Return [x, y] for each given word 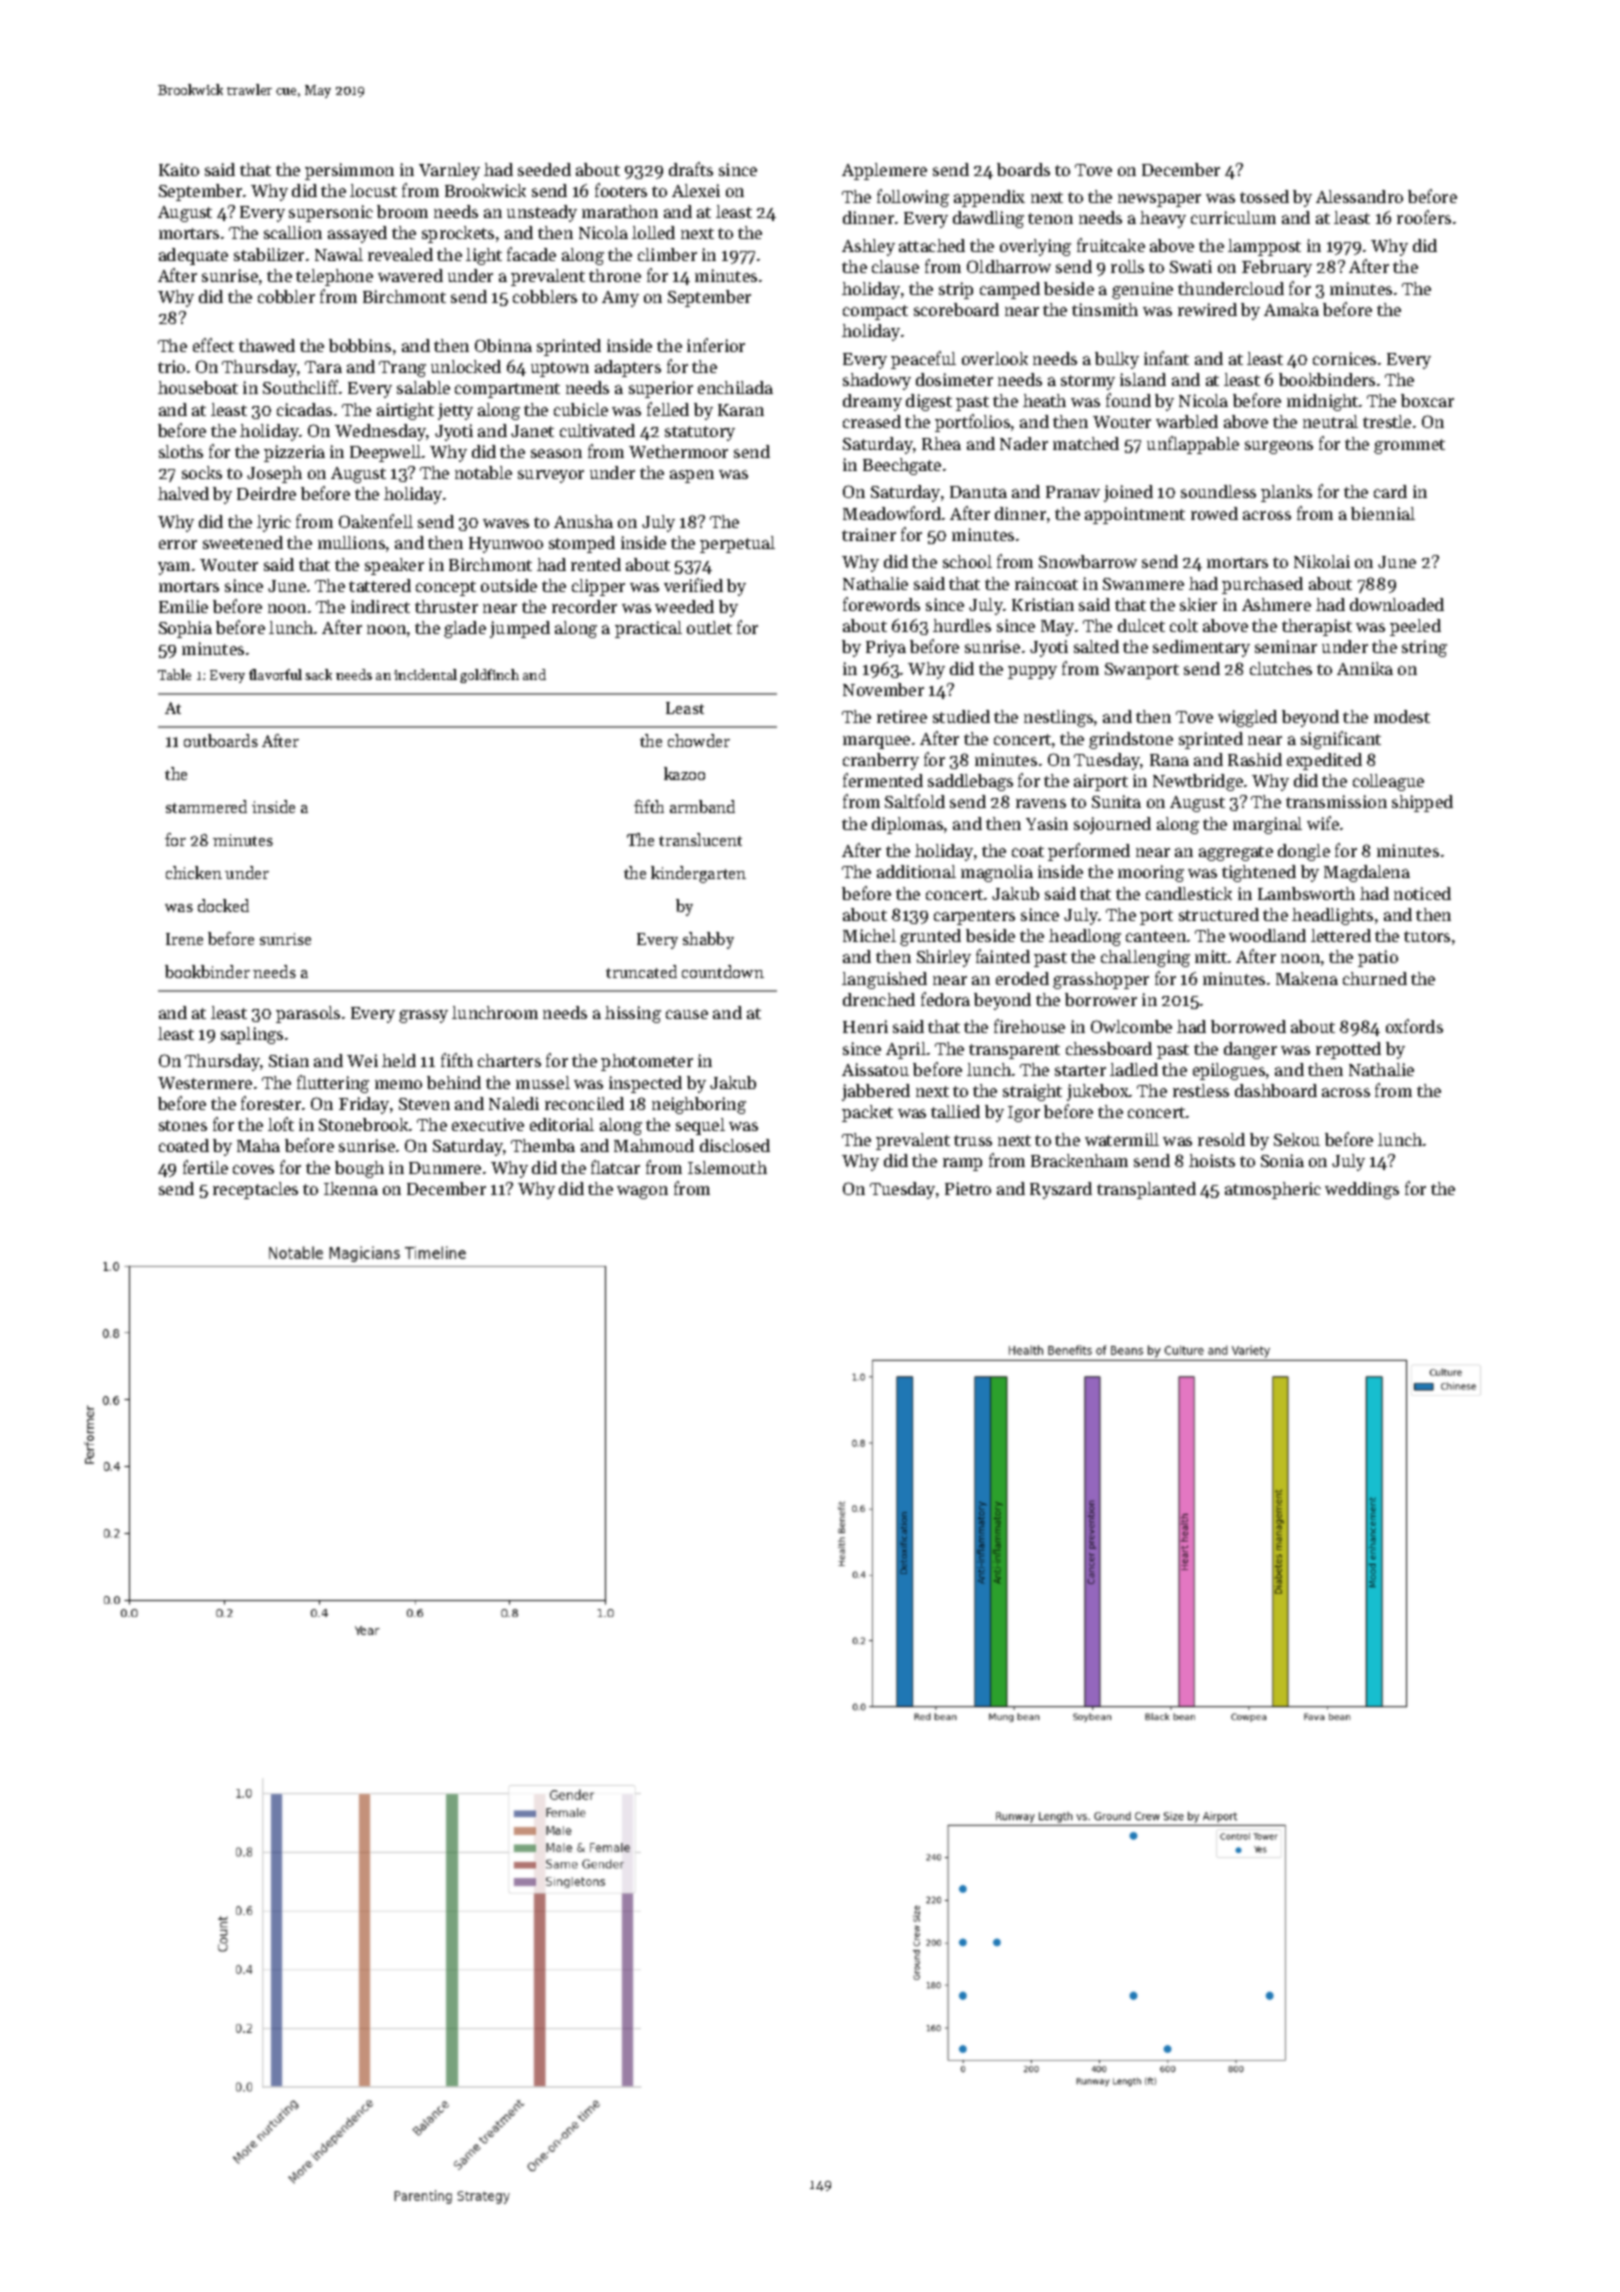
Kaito [179, 169]
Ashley [868, 247]
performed [1089, 852]
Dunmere [445, 1168]
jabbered [876, 1092]
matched [1086, 443]
